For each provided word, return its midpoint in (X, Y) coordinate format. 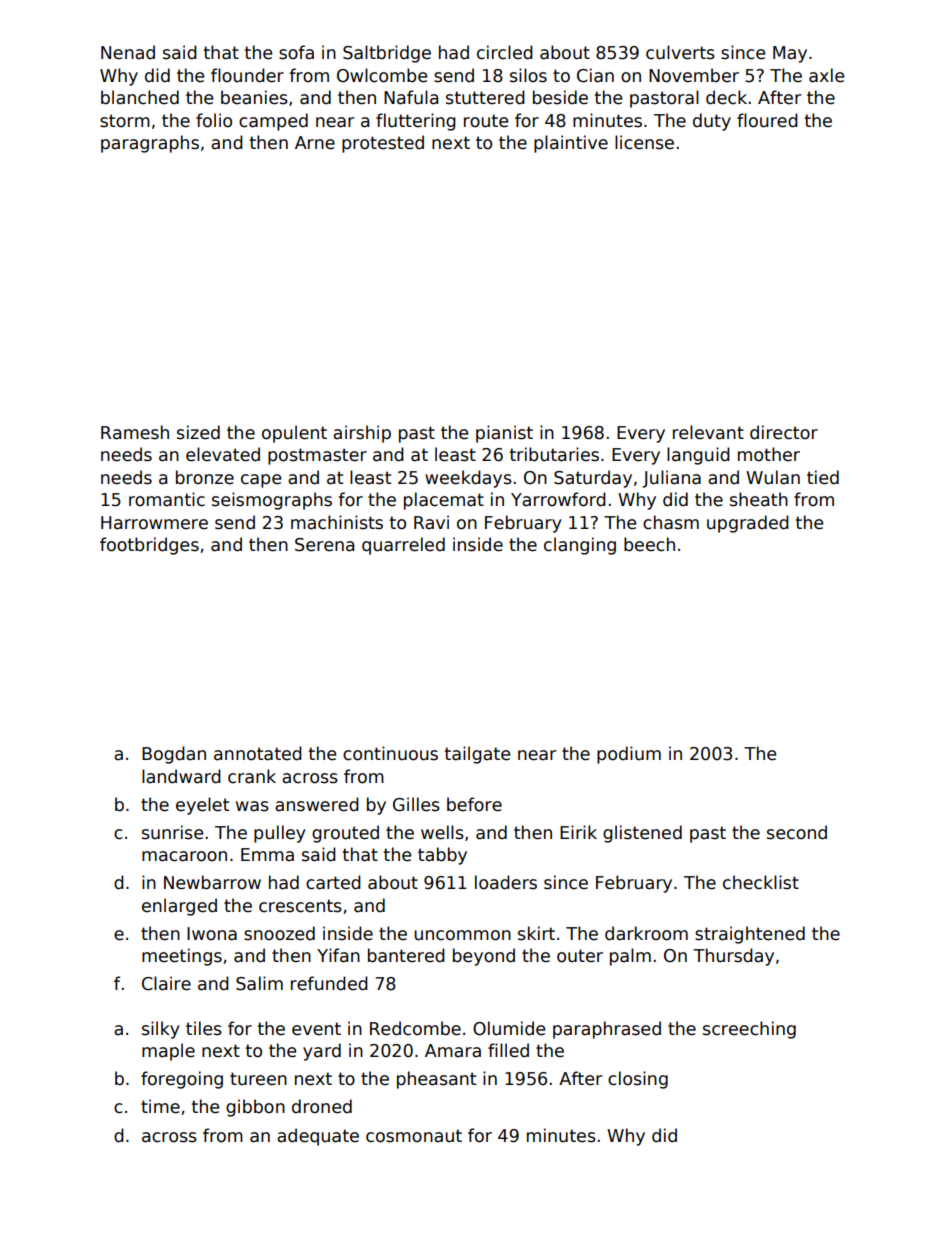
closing (638, 1080)
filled (508, 1050)
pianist (504, 434)
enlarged (179, 907)
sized (198, 432)
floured (767, 120)
